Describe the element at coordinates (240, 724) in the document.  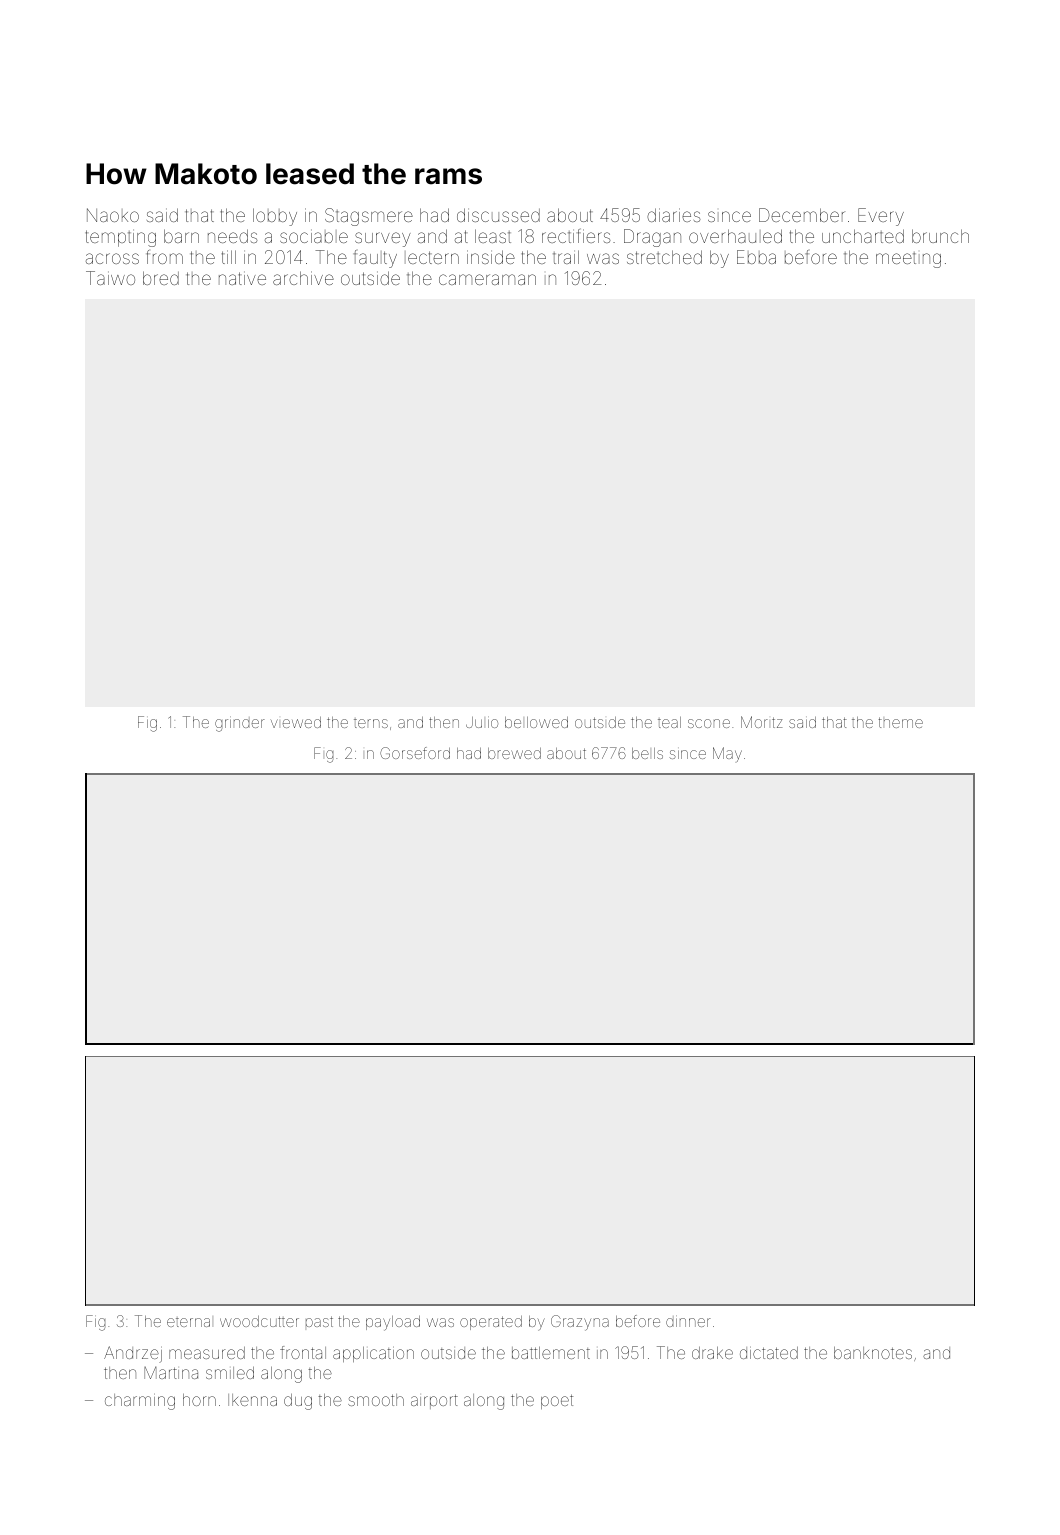
I see `grinder` at that location.
